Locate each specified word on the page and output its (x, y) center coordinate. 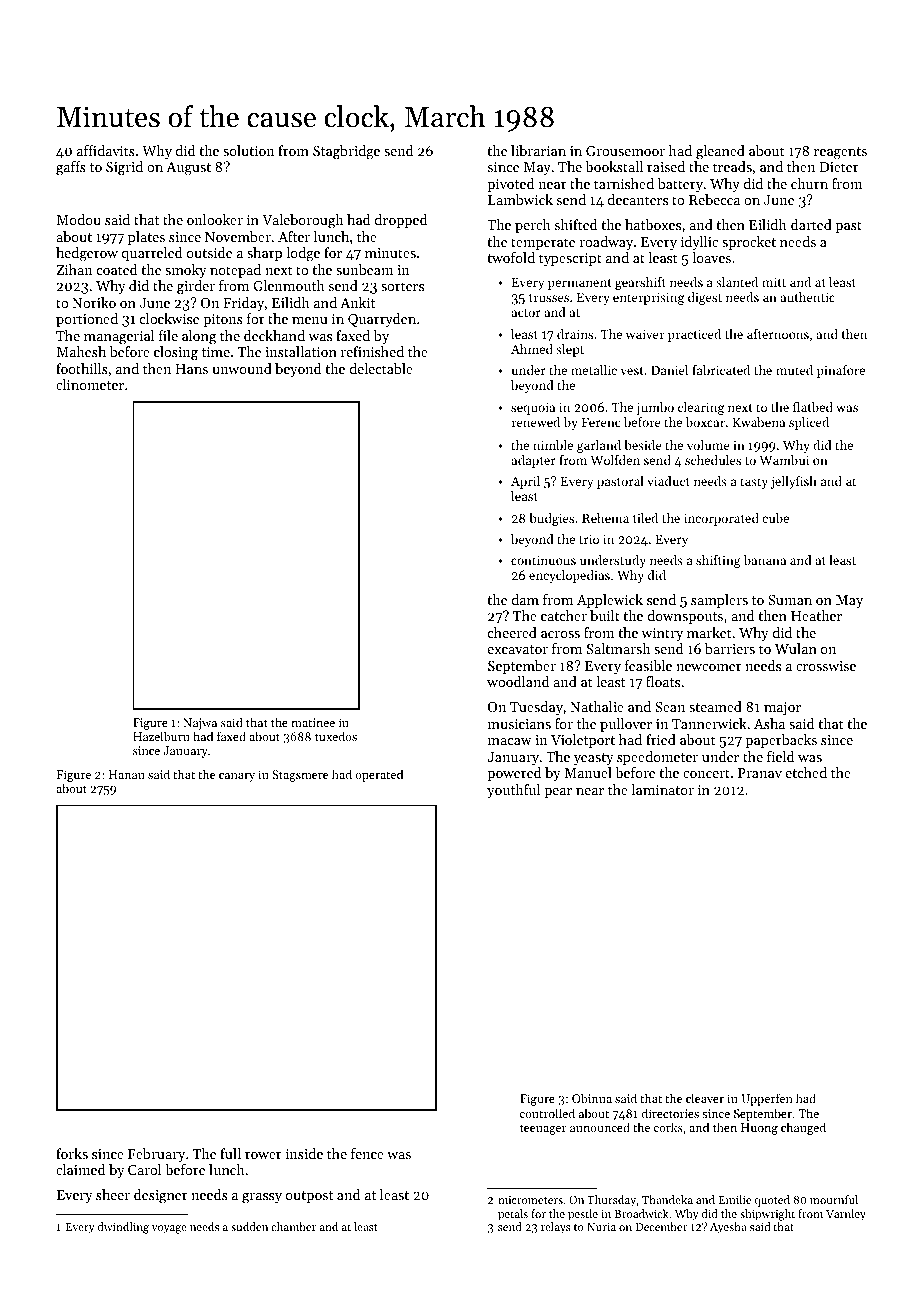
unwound (242, 368)
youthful (513, 791)
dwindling (123, 1228)
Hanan (127, 774)
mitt (774, 282)
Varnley (846, 1215)
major (782, 708)
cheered (512, 632)
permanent (580, 284)
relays (556, 1228)
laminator (662, 789)
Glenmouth (289, 285)
